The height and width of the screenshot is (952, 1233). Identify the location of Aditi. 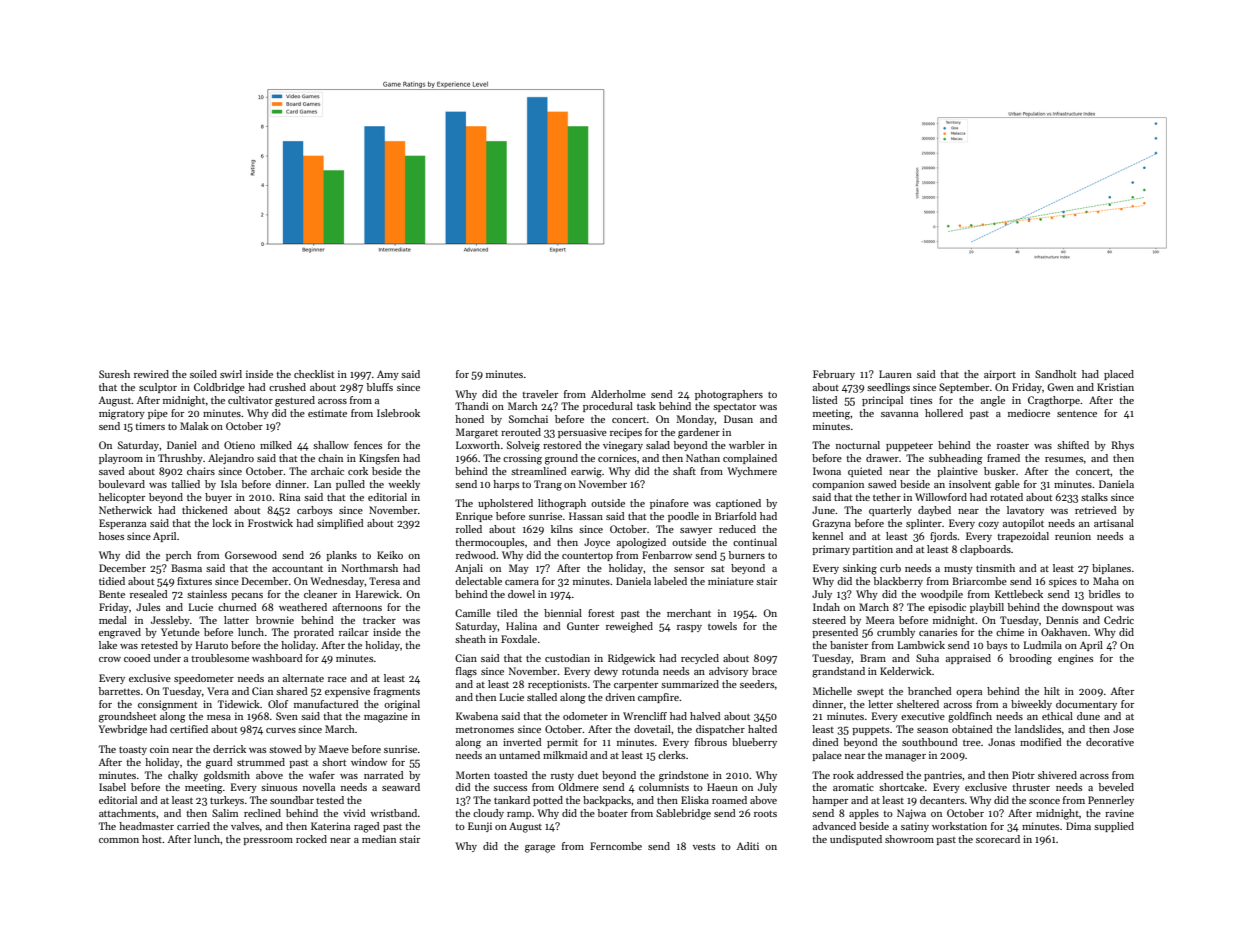
(748, 846).
